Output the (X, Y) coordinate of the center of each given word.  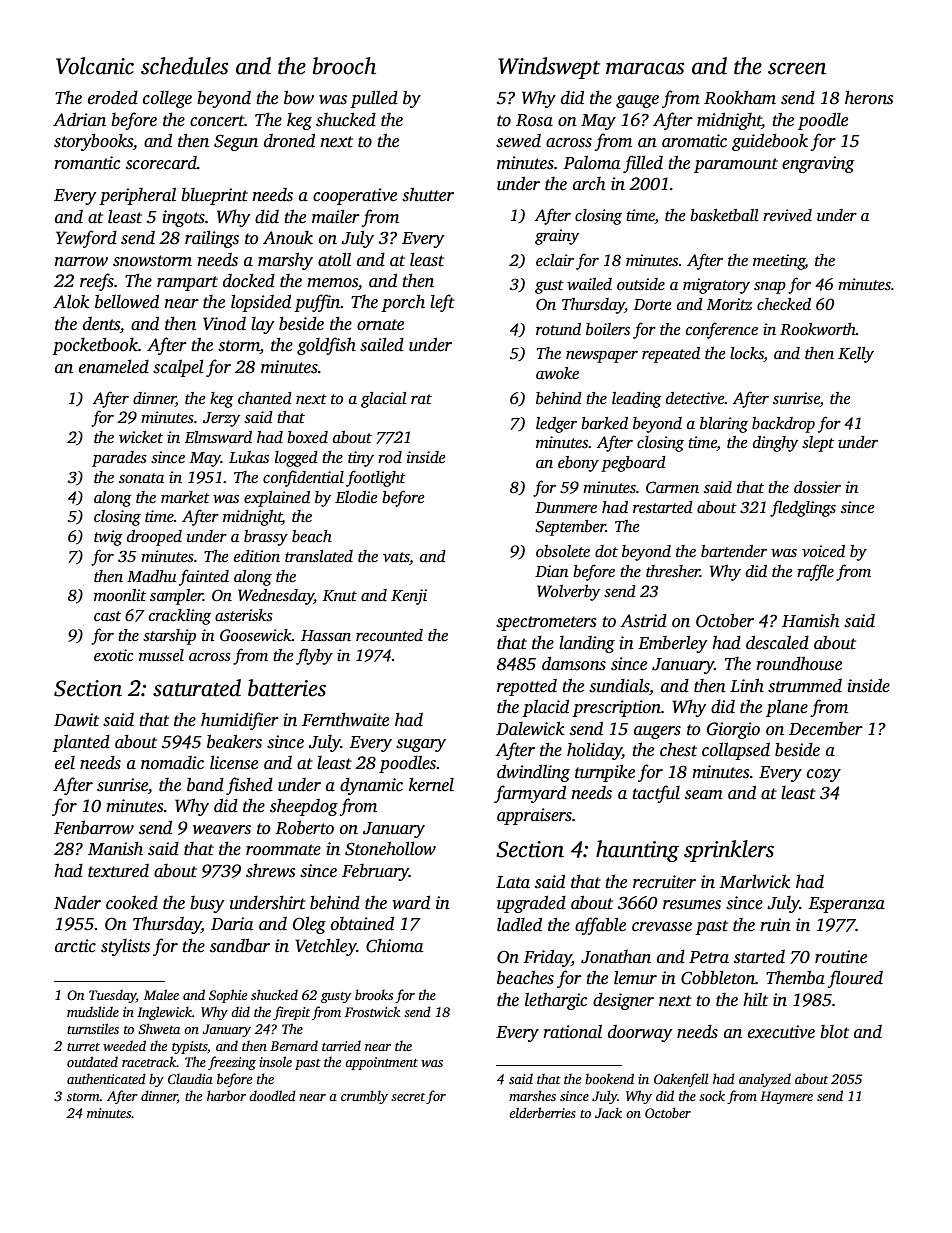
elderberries (542, 1112)
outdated (92, 1061)
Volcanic (95, 66)
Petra (709, 957)
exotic (113, 655)
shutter (428, 194)
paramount (736, 165)
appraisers (534, 816)
